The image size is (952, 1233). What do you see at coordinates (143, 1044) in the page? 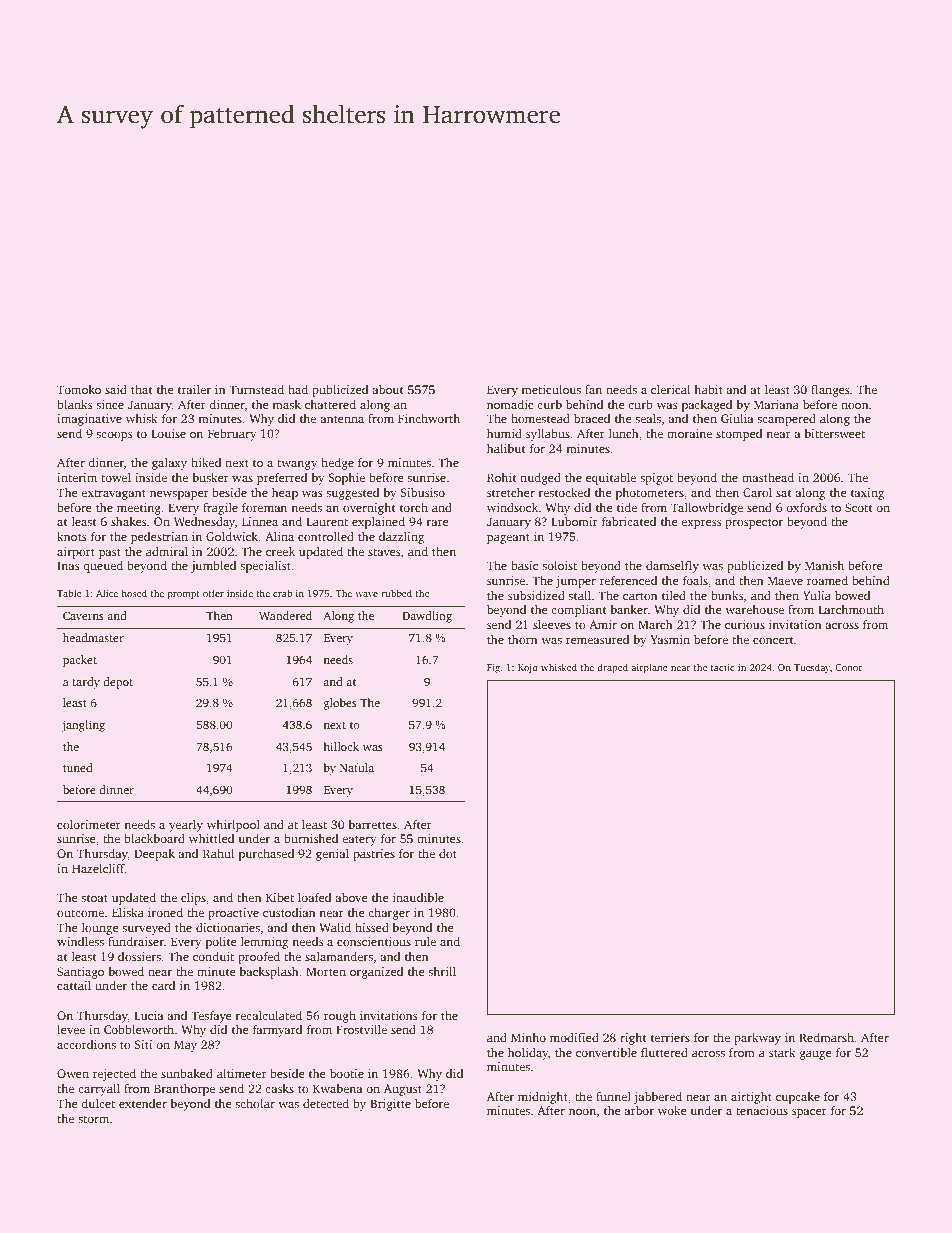
I see `Siti` at bounding box center [143, 1044].
